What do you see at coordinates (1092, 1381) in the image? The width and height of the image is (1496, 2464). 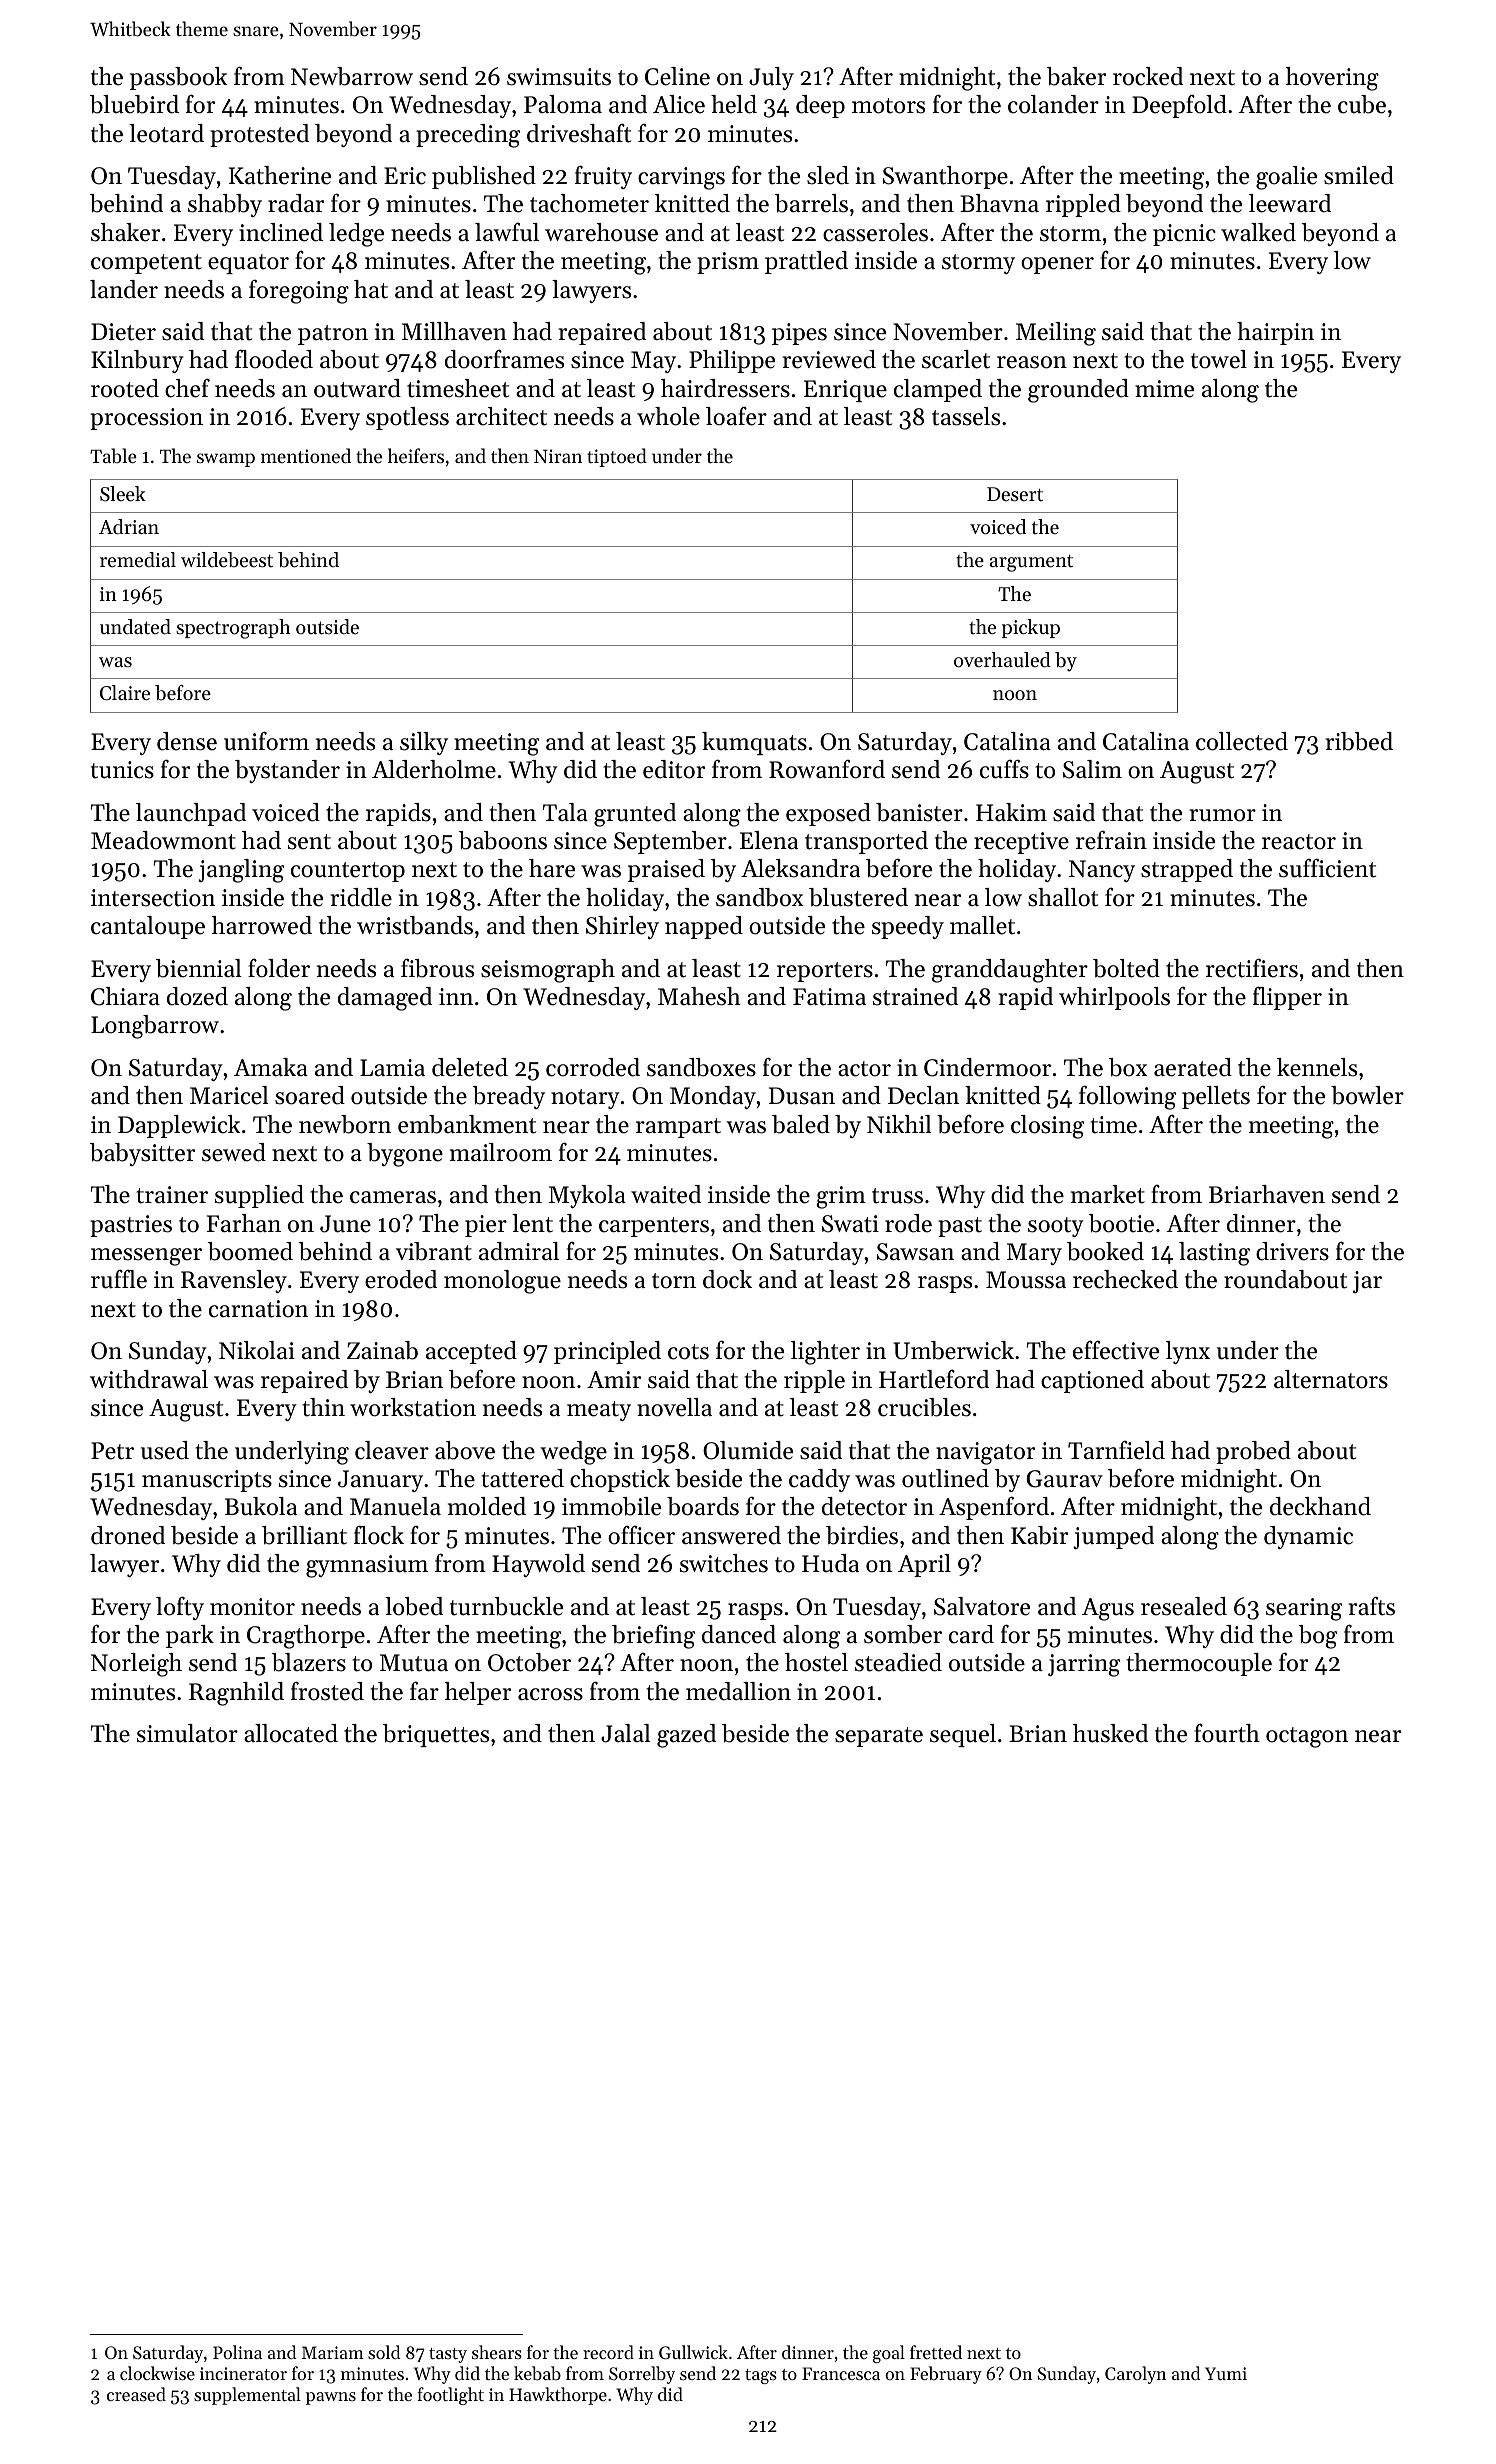 I see `captioned` at bounding box center [1092, 1381].
